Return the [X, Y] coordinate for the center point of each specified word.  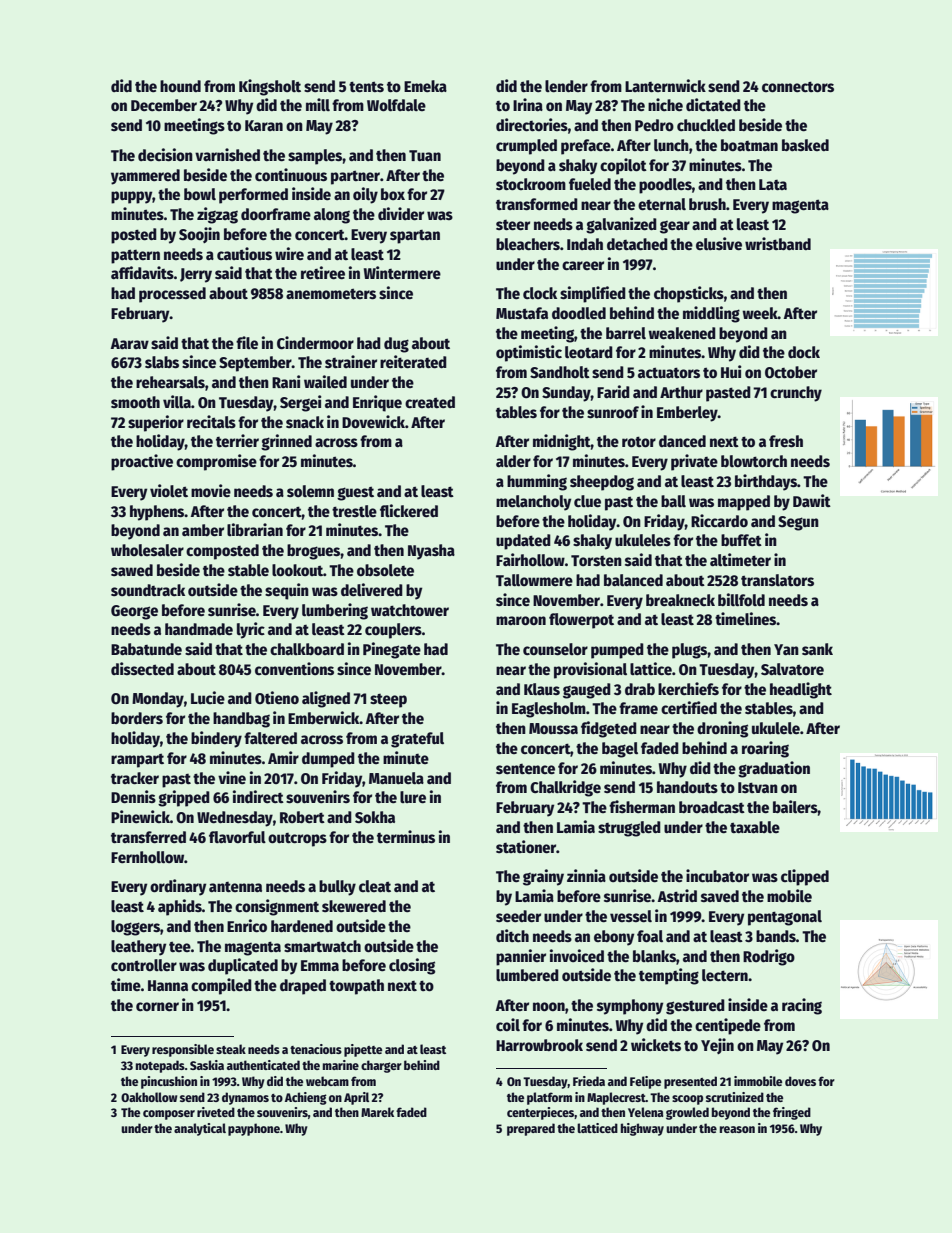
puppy [132, 197]
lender [566, 86]
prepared [531, 1129]
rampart [137, 760]
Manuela [396, 778]
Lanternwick [665, 86]
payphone [254, 1129]
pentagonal [785, 918]
